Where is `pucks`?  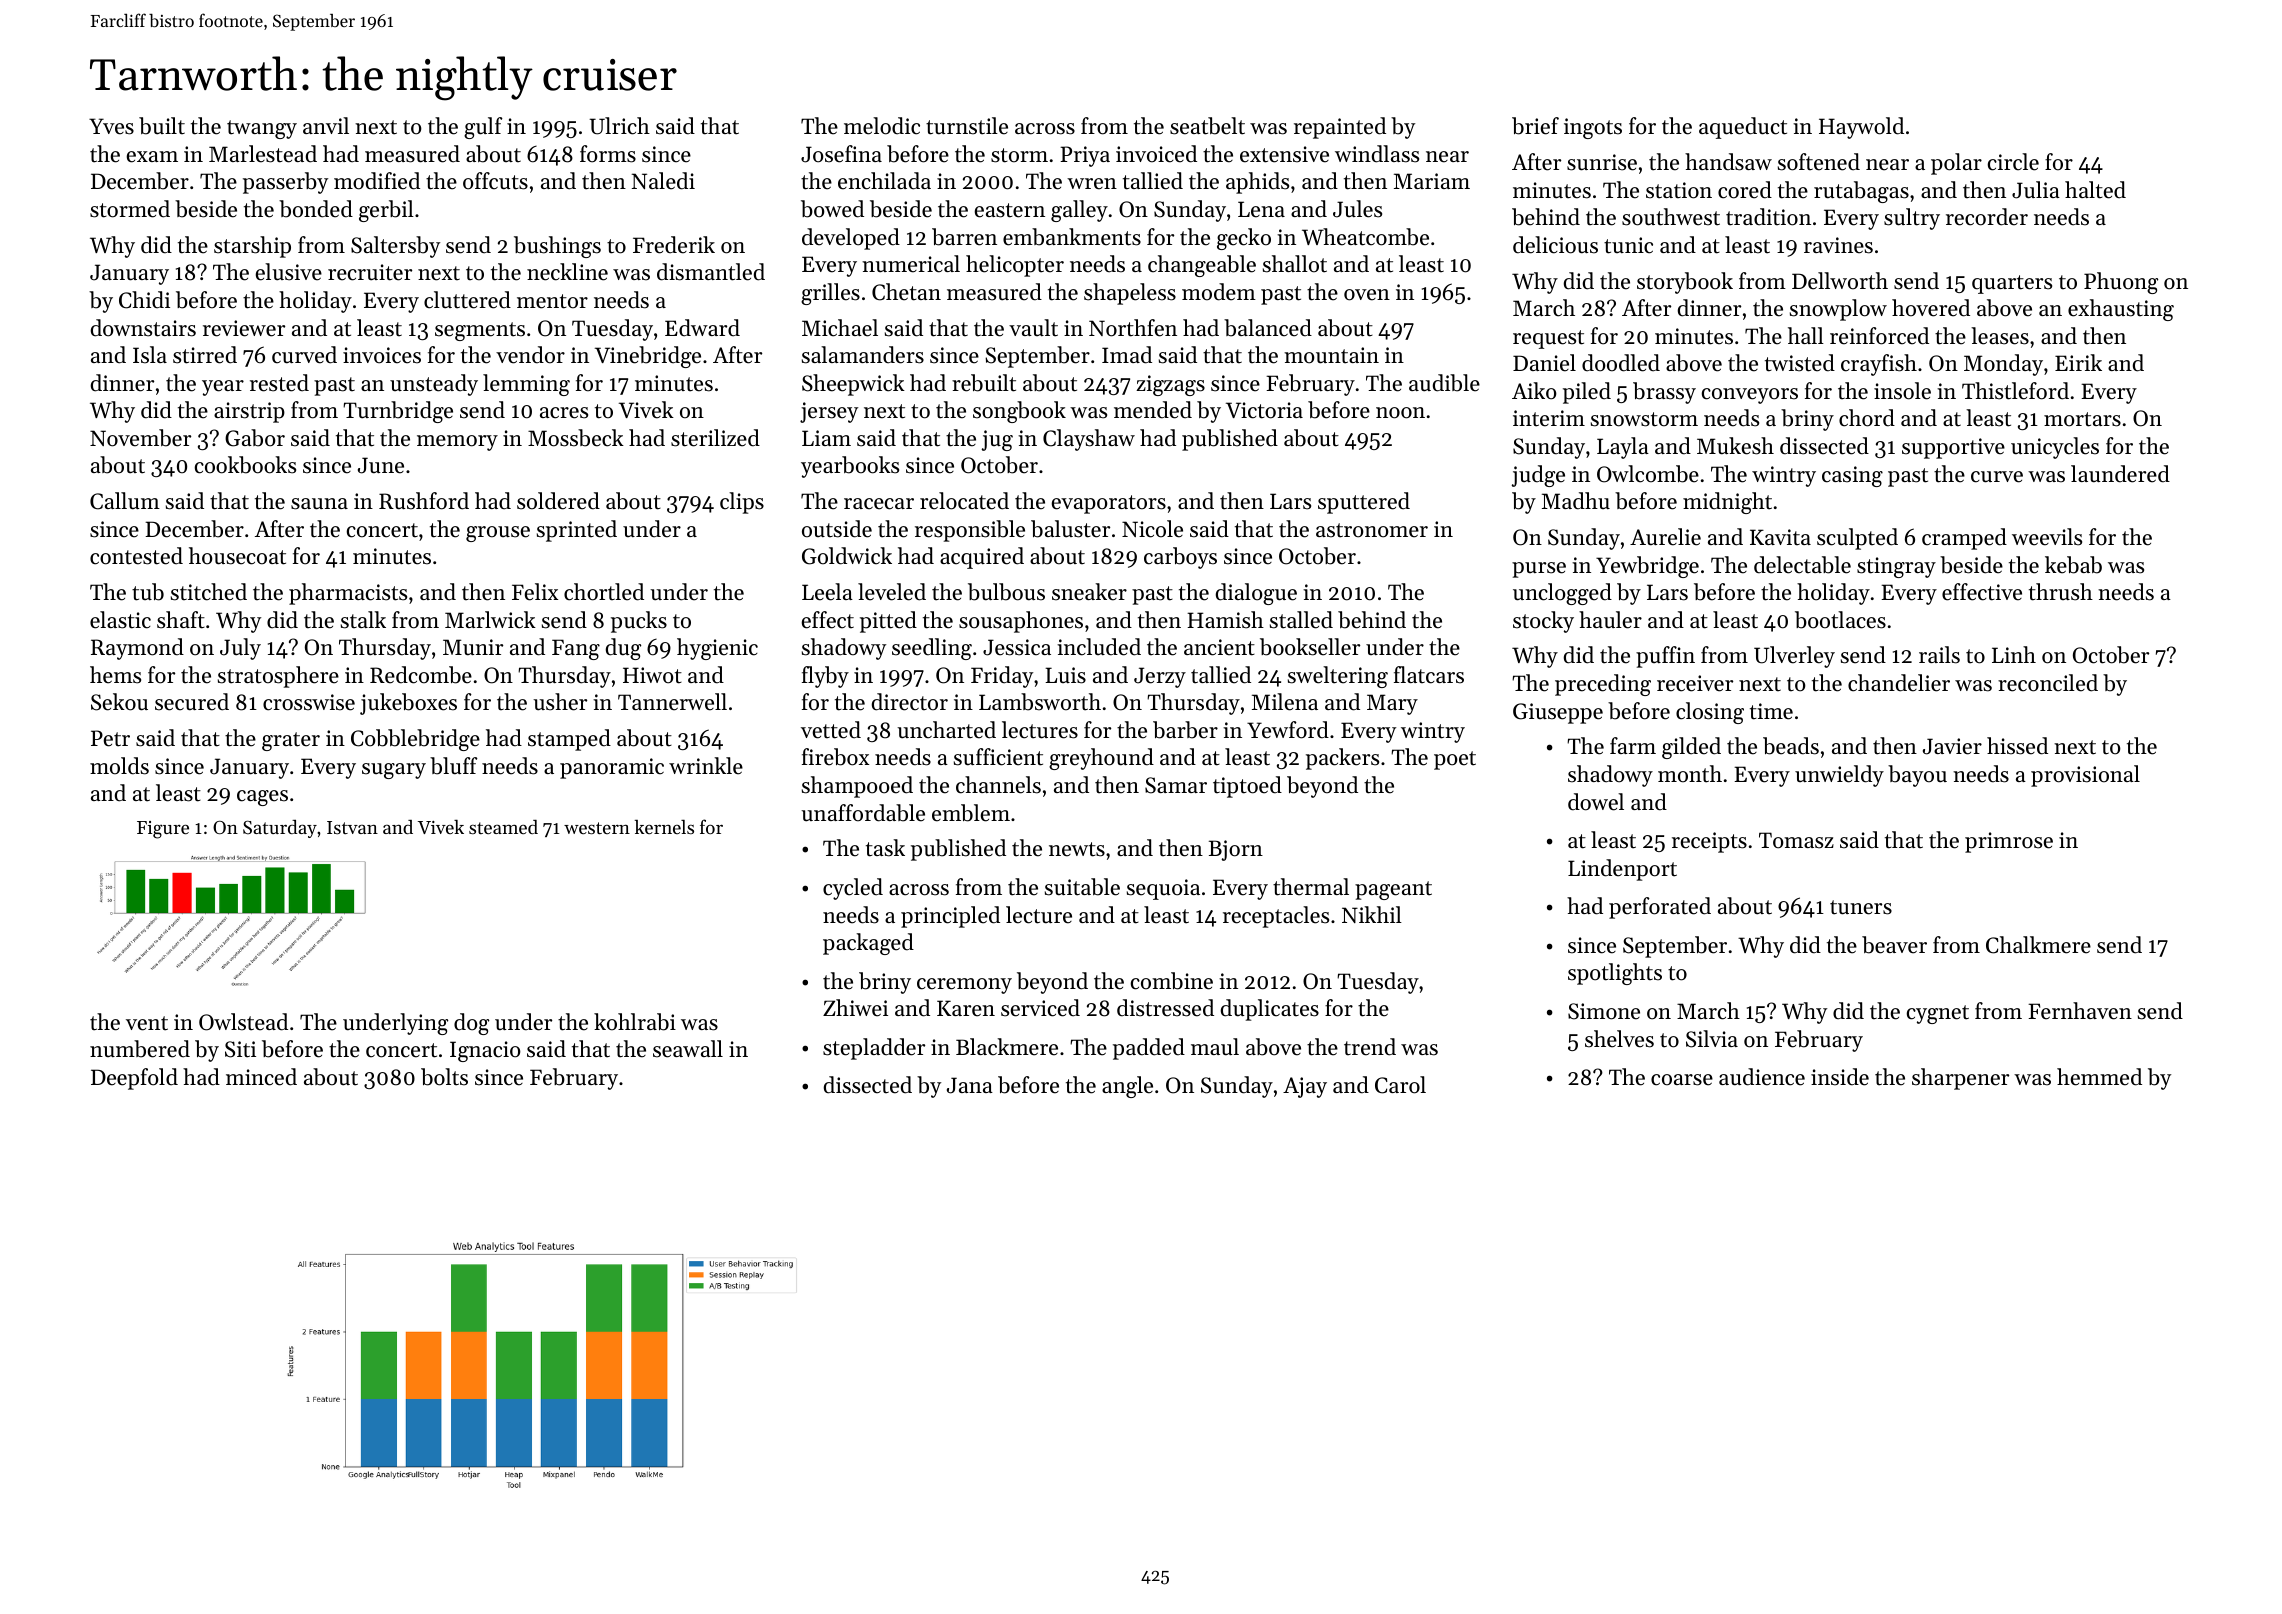
pucks is located at coordinates (639, 622).
